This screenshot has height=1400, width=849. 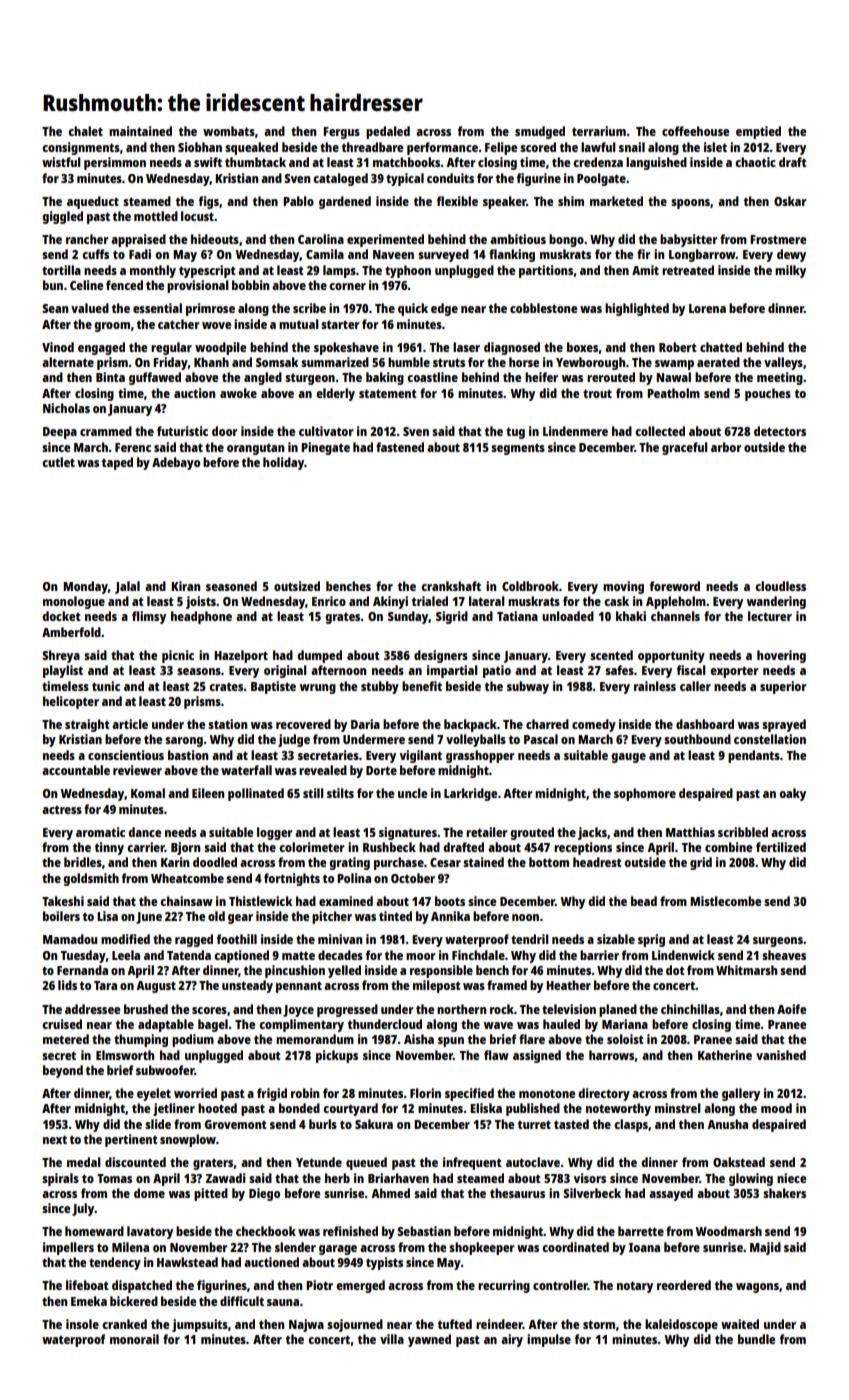 I want to click on Fernanda, so click(x=82, y=970).
